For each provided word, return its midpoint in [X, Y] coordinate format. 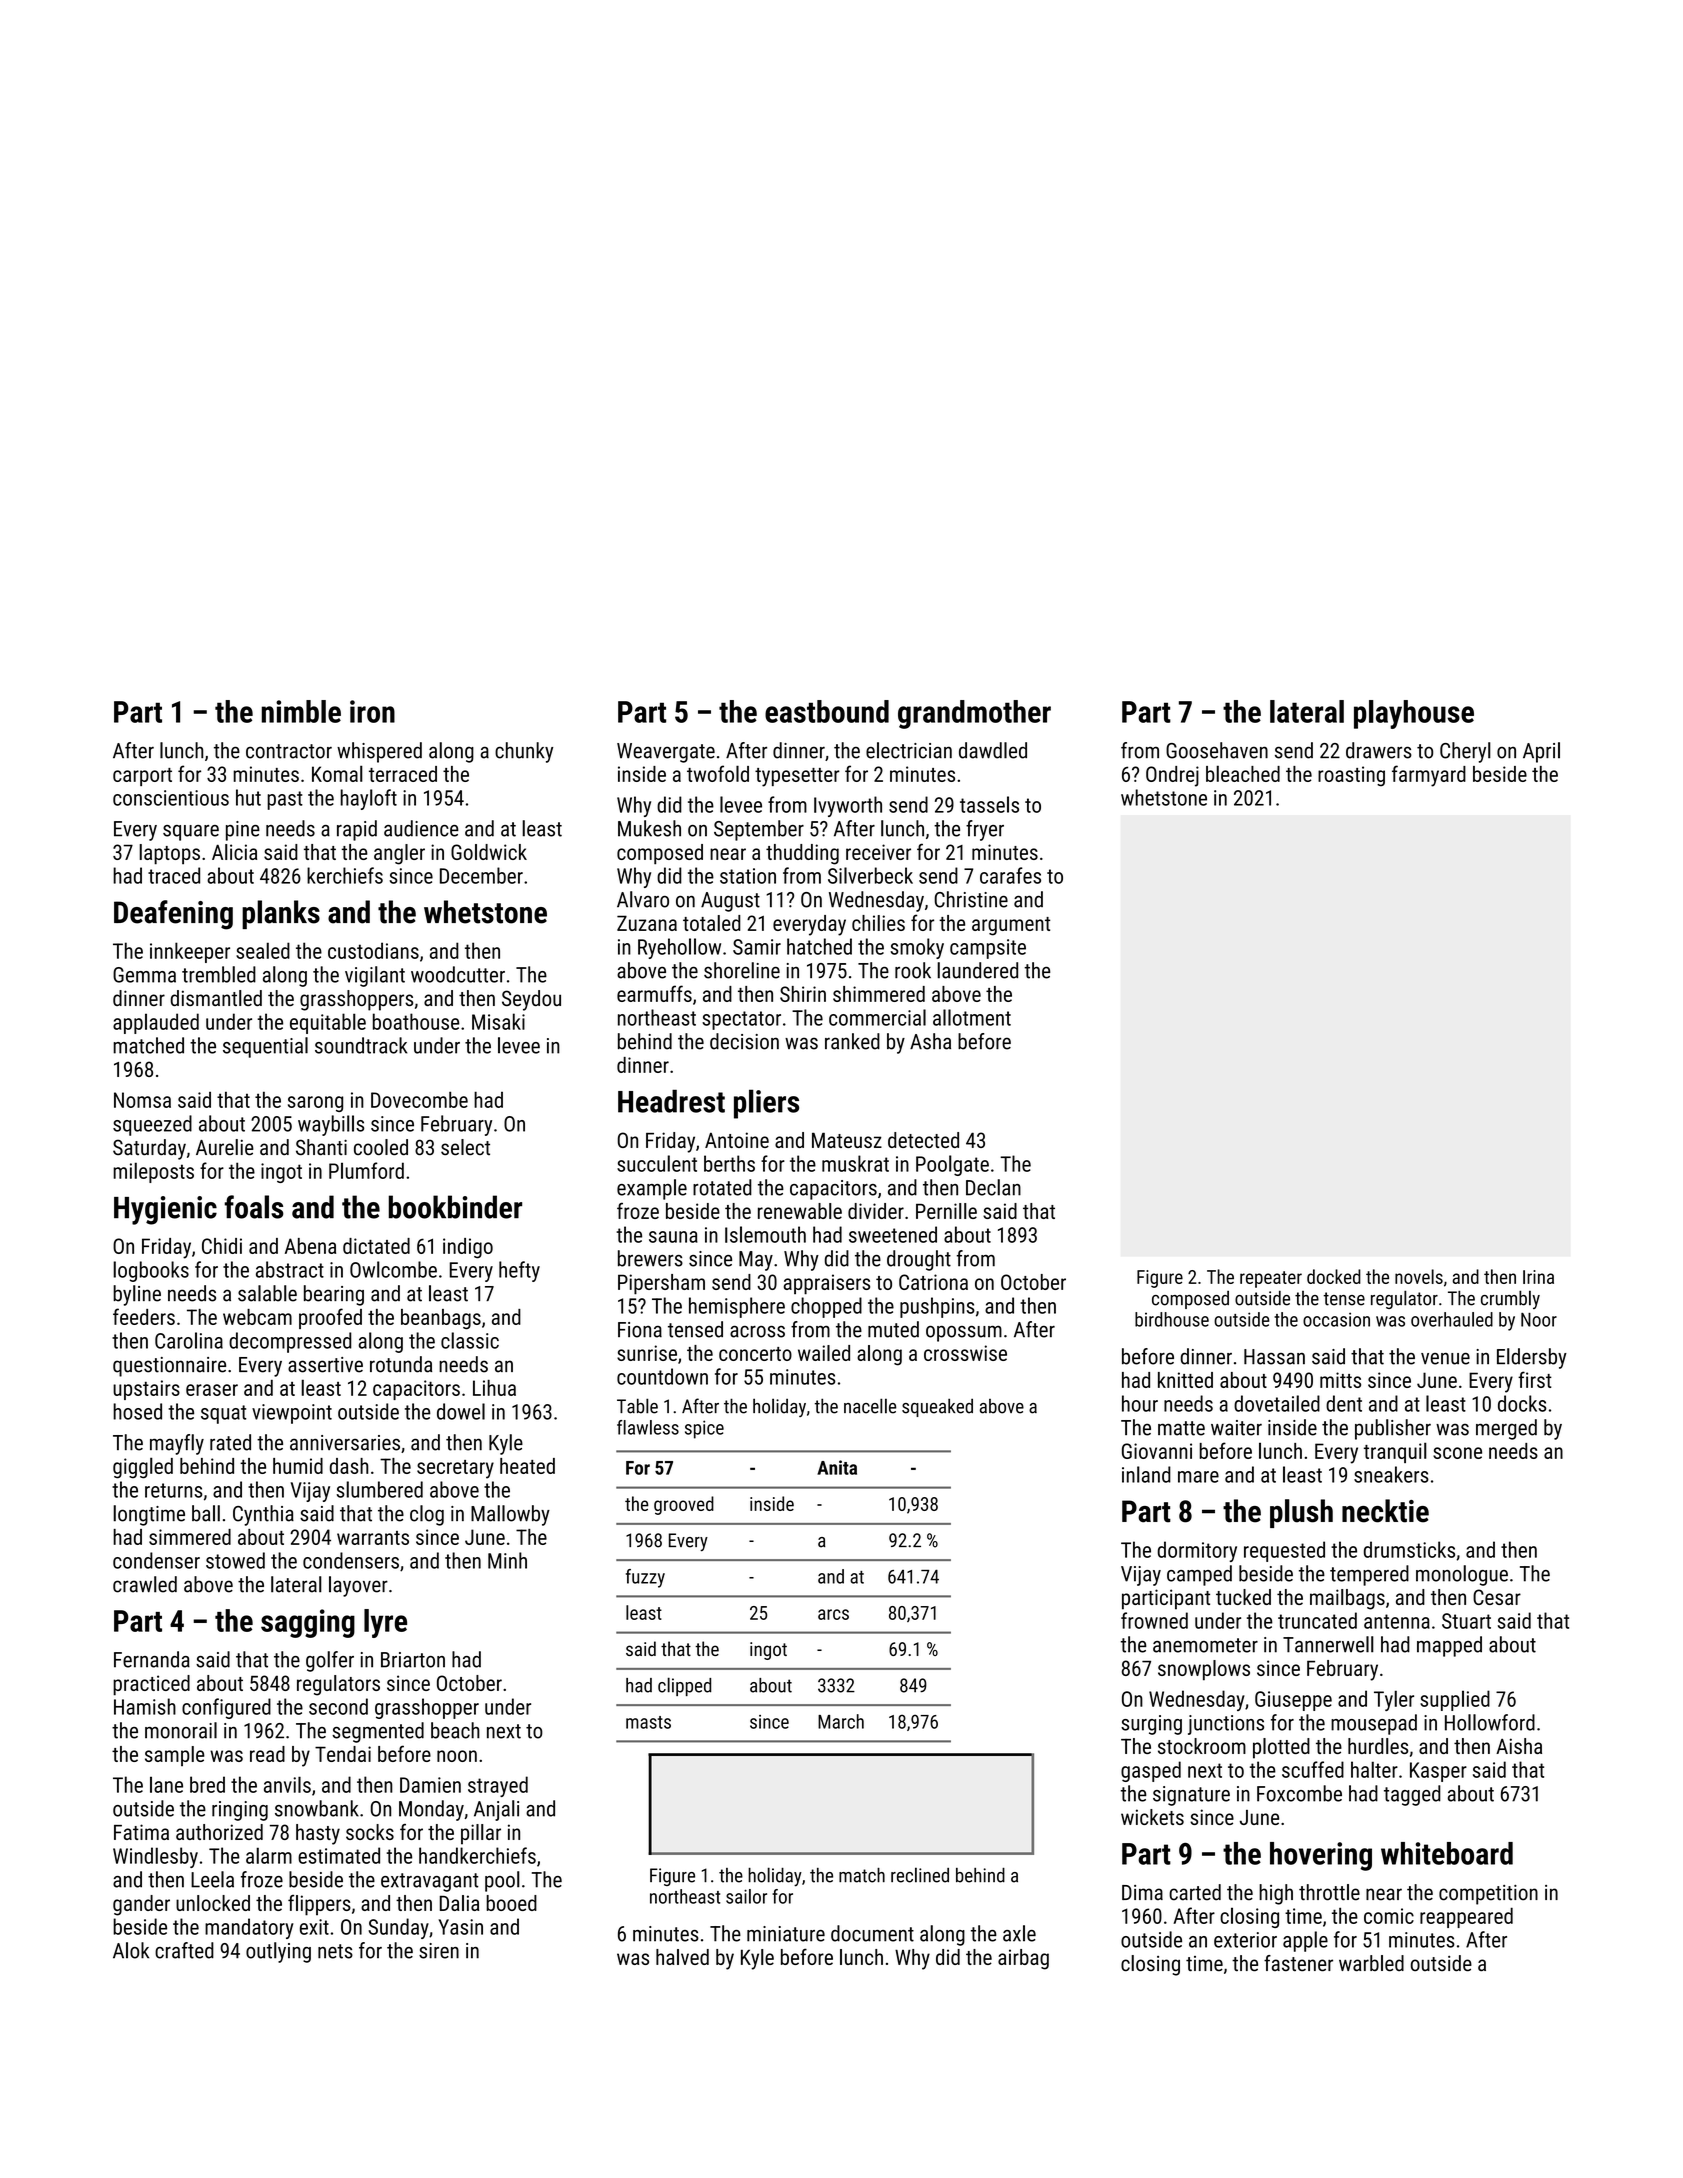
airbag [1023, 1959]
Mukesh [649, 828]
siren [439, 1951]
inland [1146, 1474]
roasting [1351, 776]
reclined [920, 1875]
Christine [971, 899]
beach [455, 1730]
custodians [373, 950]
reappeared [1466, 1917]
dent [1344, 1403]
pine [243, 831]
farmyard [1429, 776]
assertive [325, 1365]
